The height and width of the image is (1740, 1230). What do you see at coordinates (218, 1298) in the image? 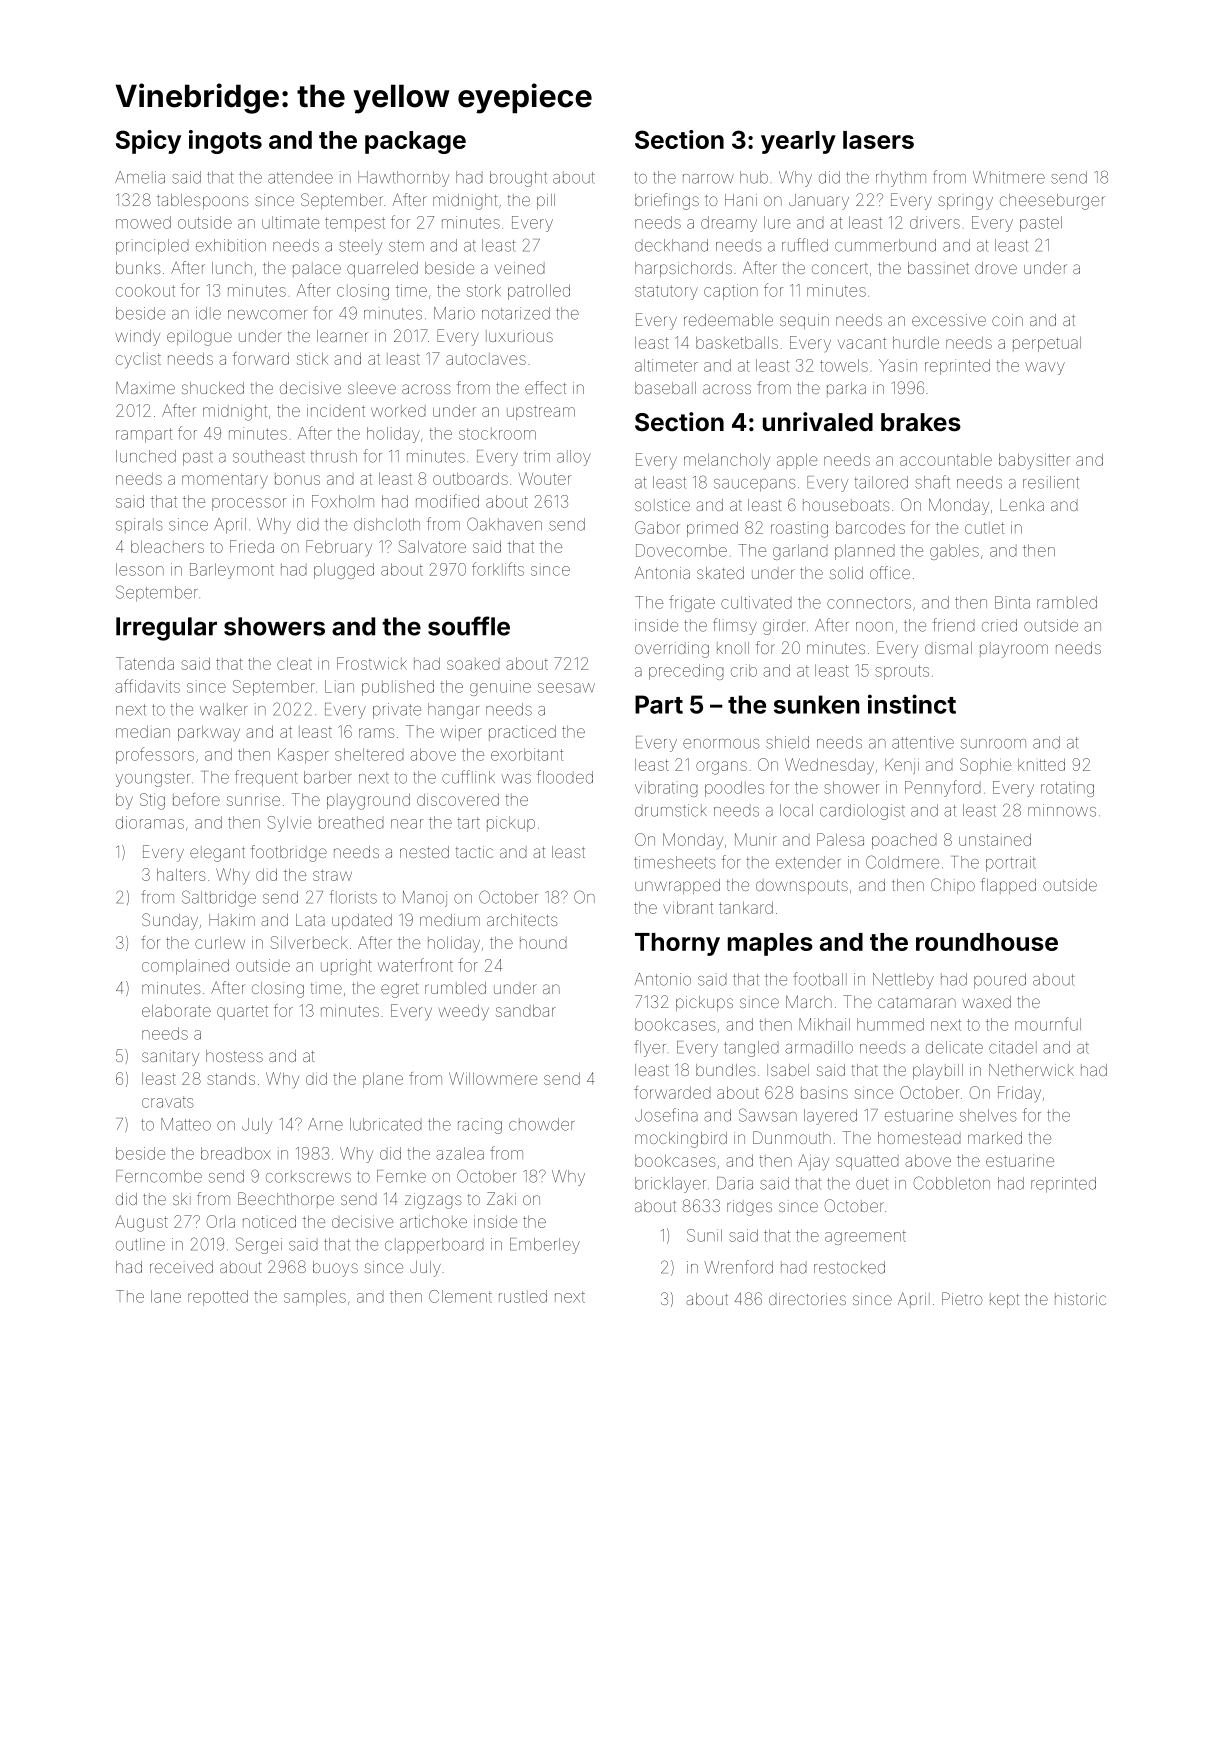
I see `repotted` at bounding box center [218, 1298].
